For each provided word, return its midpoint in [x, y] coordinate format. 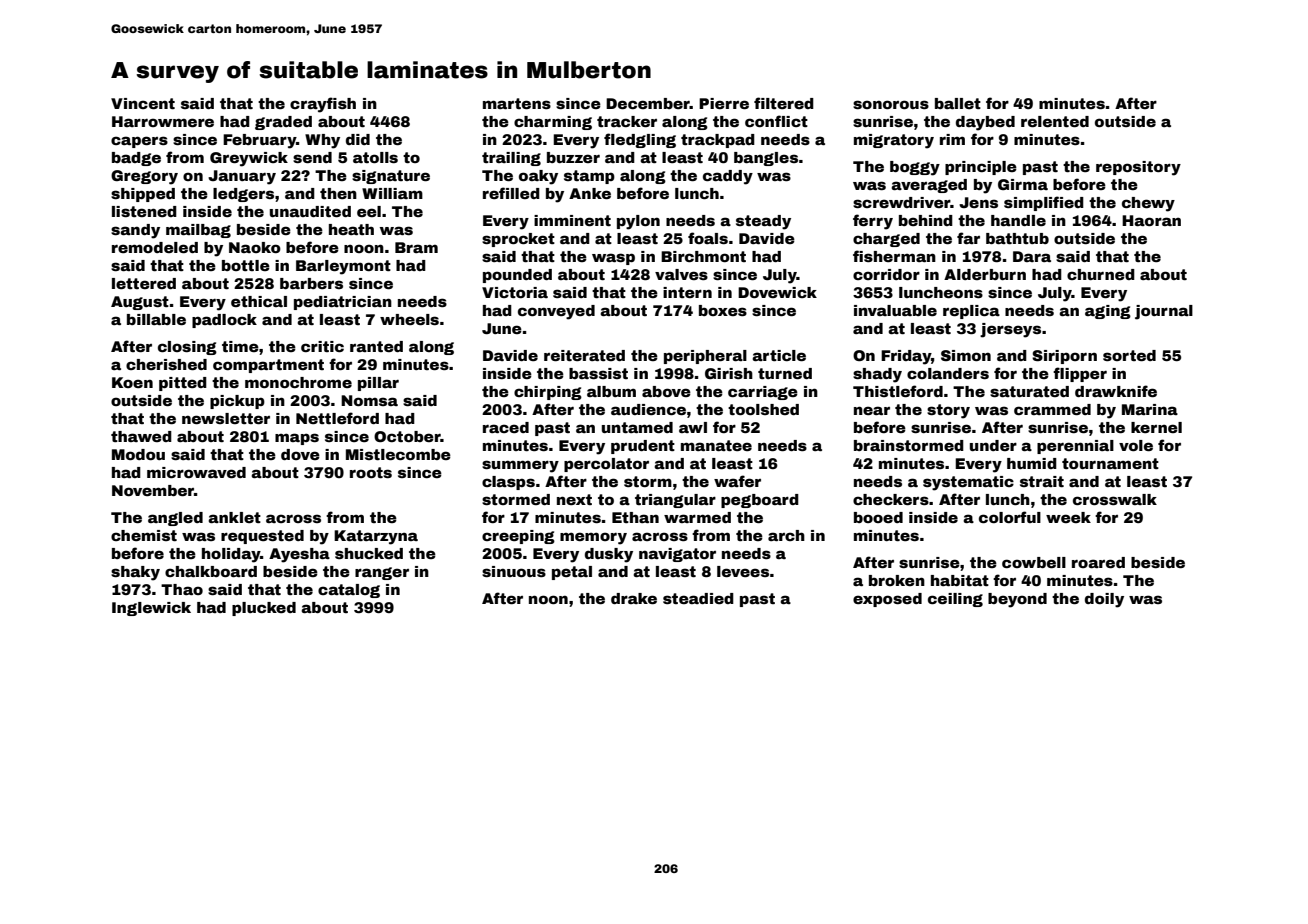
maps [297, 439]
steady [763, 222]
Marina [1150, 409]
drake [634, 598]
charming [553, 123]
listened [144, 211]
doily [1104, 600]
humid [1032, 463]
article [779, 355]
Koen [132, 382]
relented [1055, 121]
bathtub [1017, 238]
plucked [264, 609]
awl [693, 427]
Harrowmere [163, 121]
